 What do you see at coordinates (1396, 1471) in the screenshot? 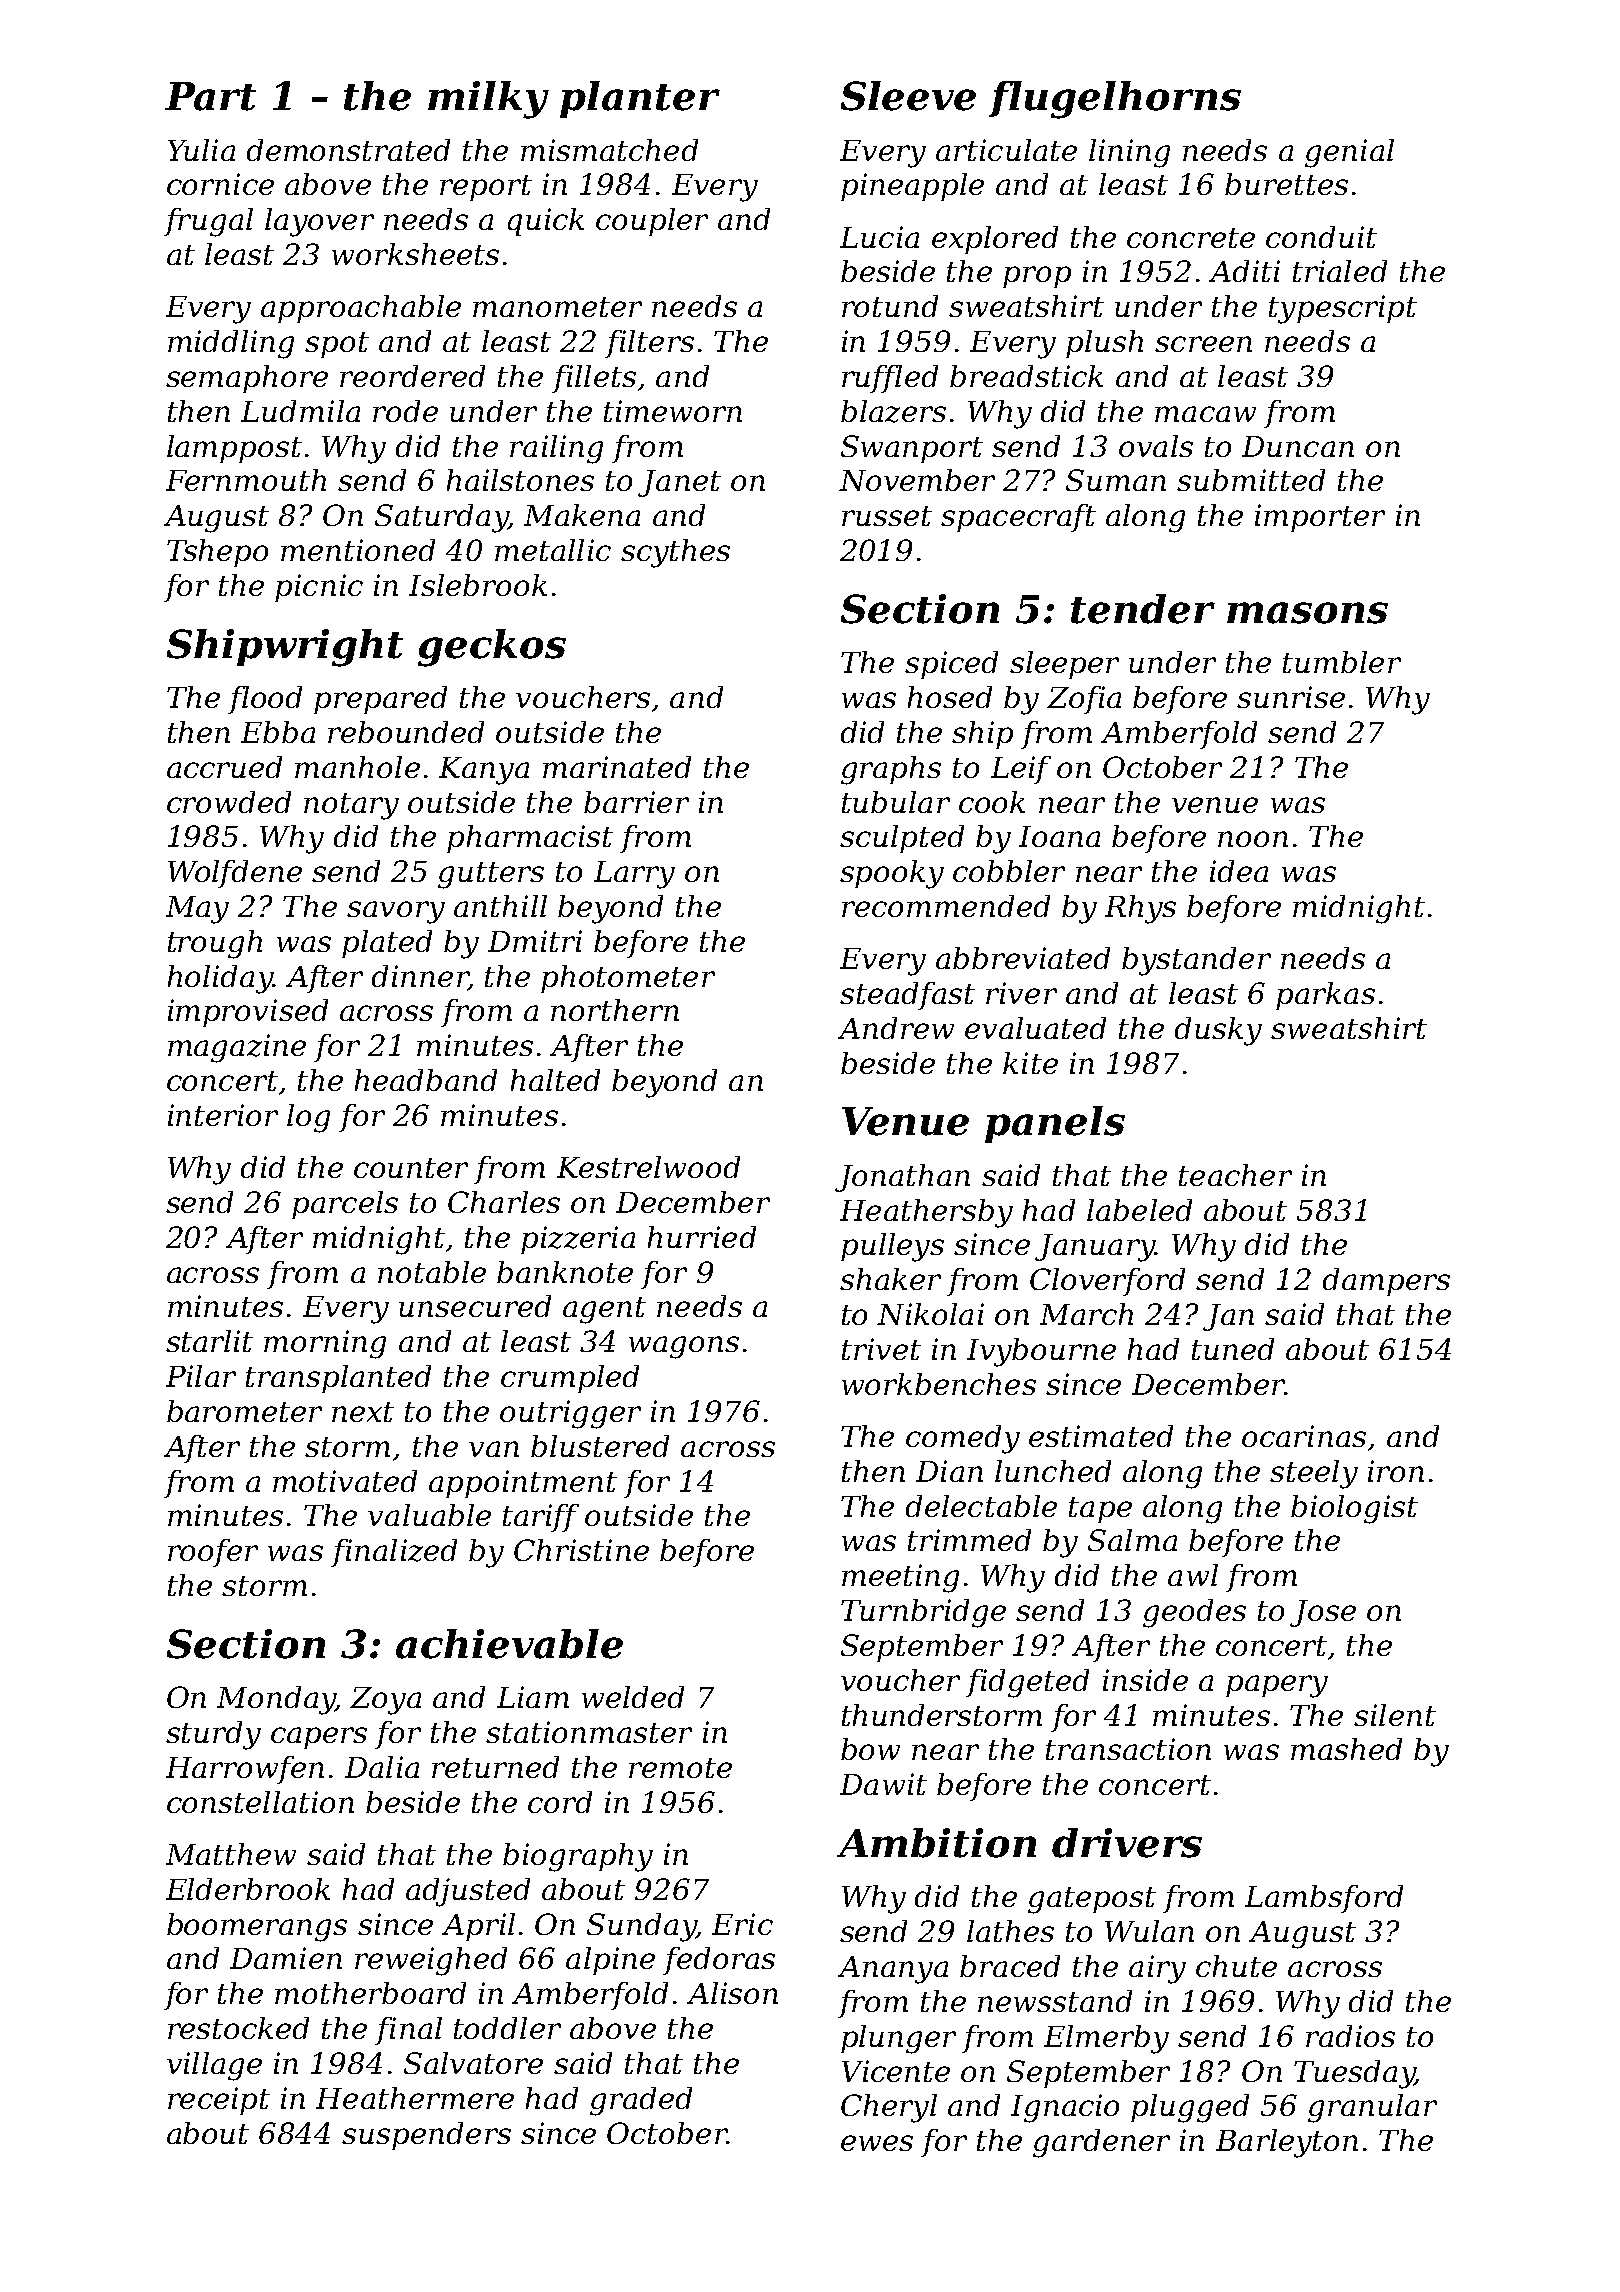
I see `iron` at bounding box center [1396, 1471].
